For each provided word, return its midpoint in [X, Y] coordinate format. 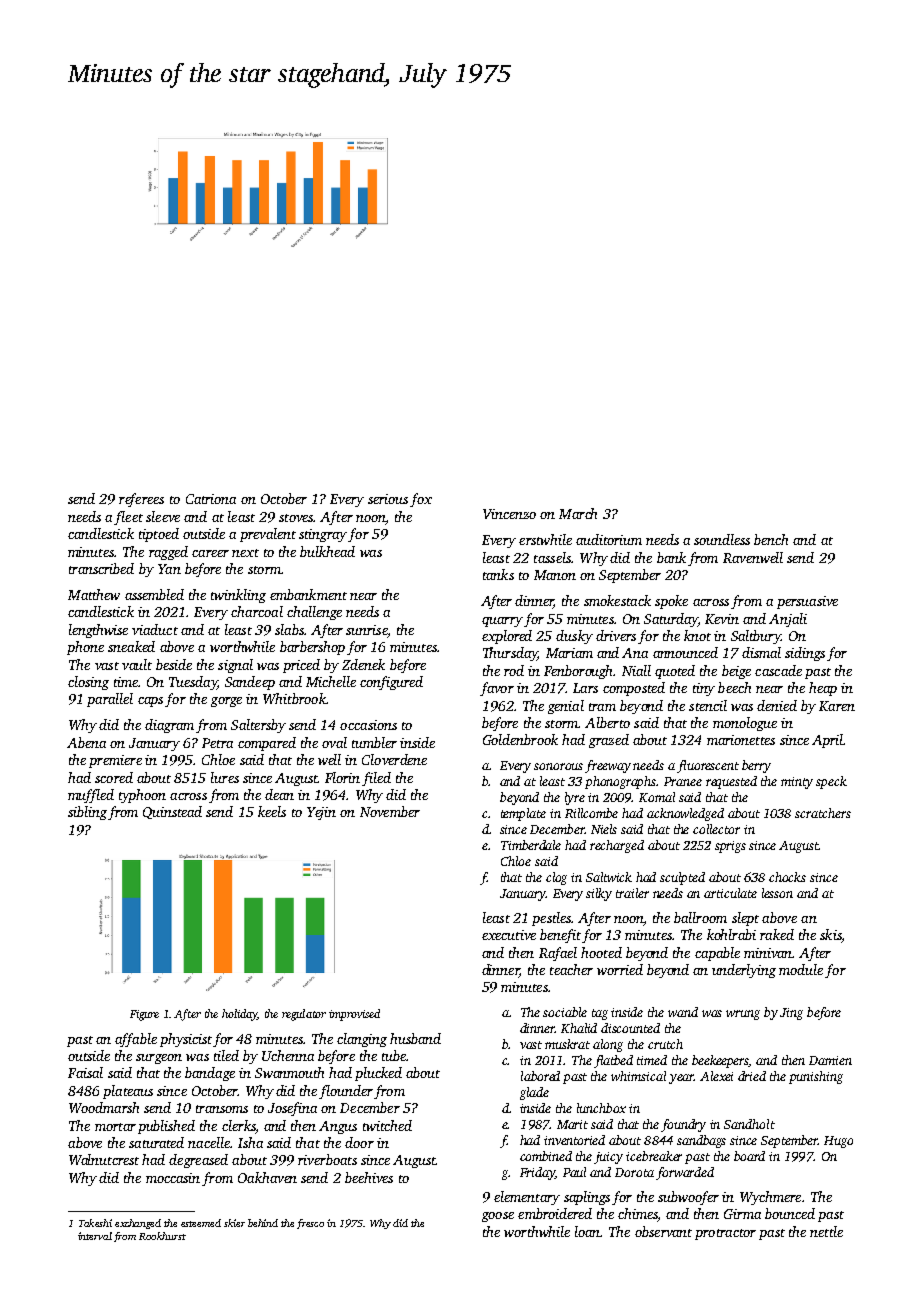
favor [497, 689]
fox [421, 500]
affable [136, 1040]
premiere [115, 761]
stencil [708, 705]
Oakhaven [267, 1177]
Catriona [211, 499]
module [801, 969]
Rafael [558, 954]
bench [771, 539]
